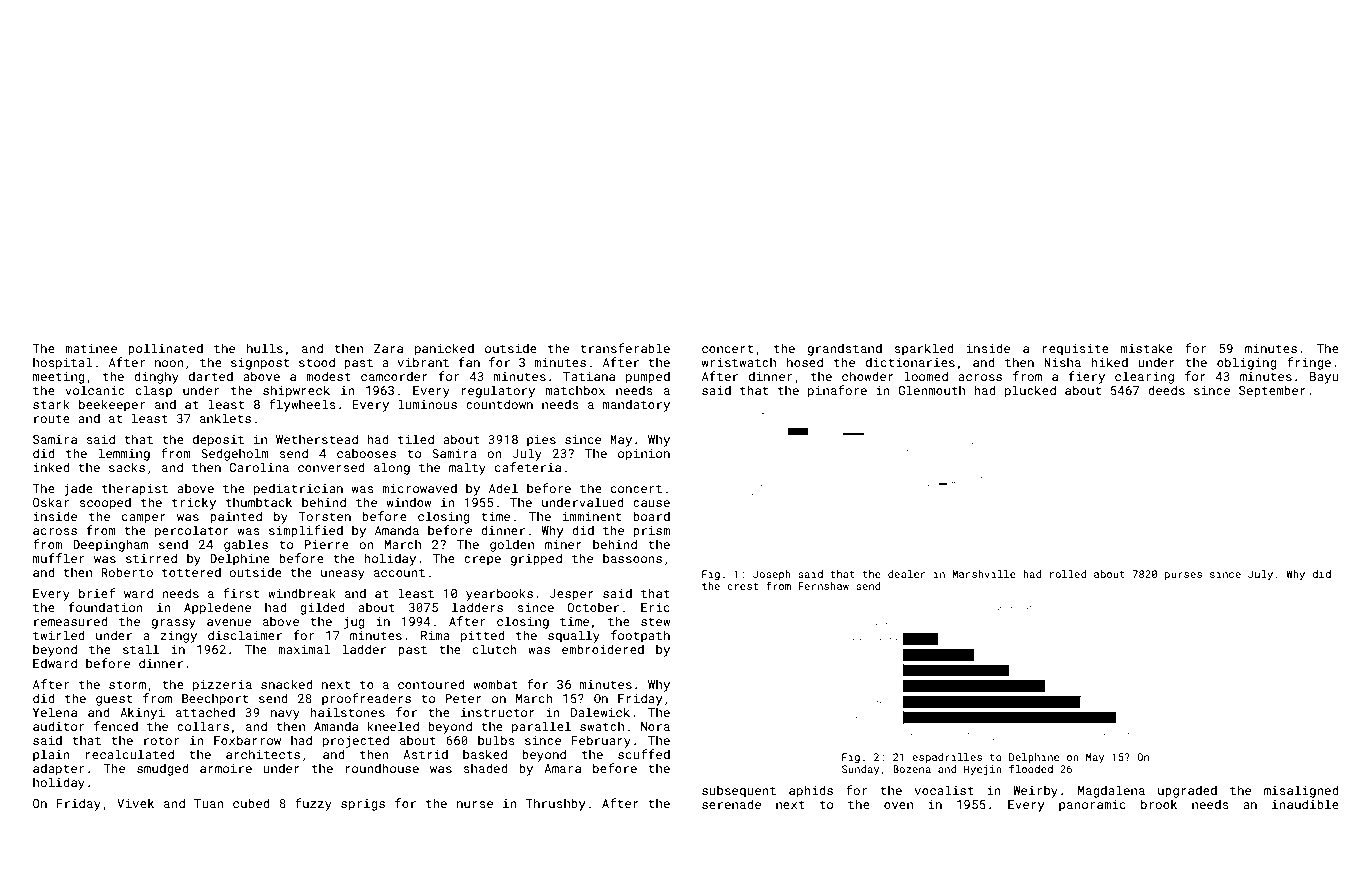  I want to click on Vivek, so click(135, 803).
